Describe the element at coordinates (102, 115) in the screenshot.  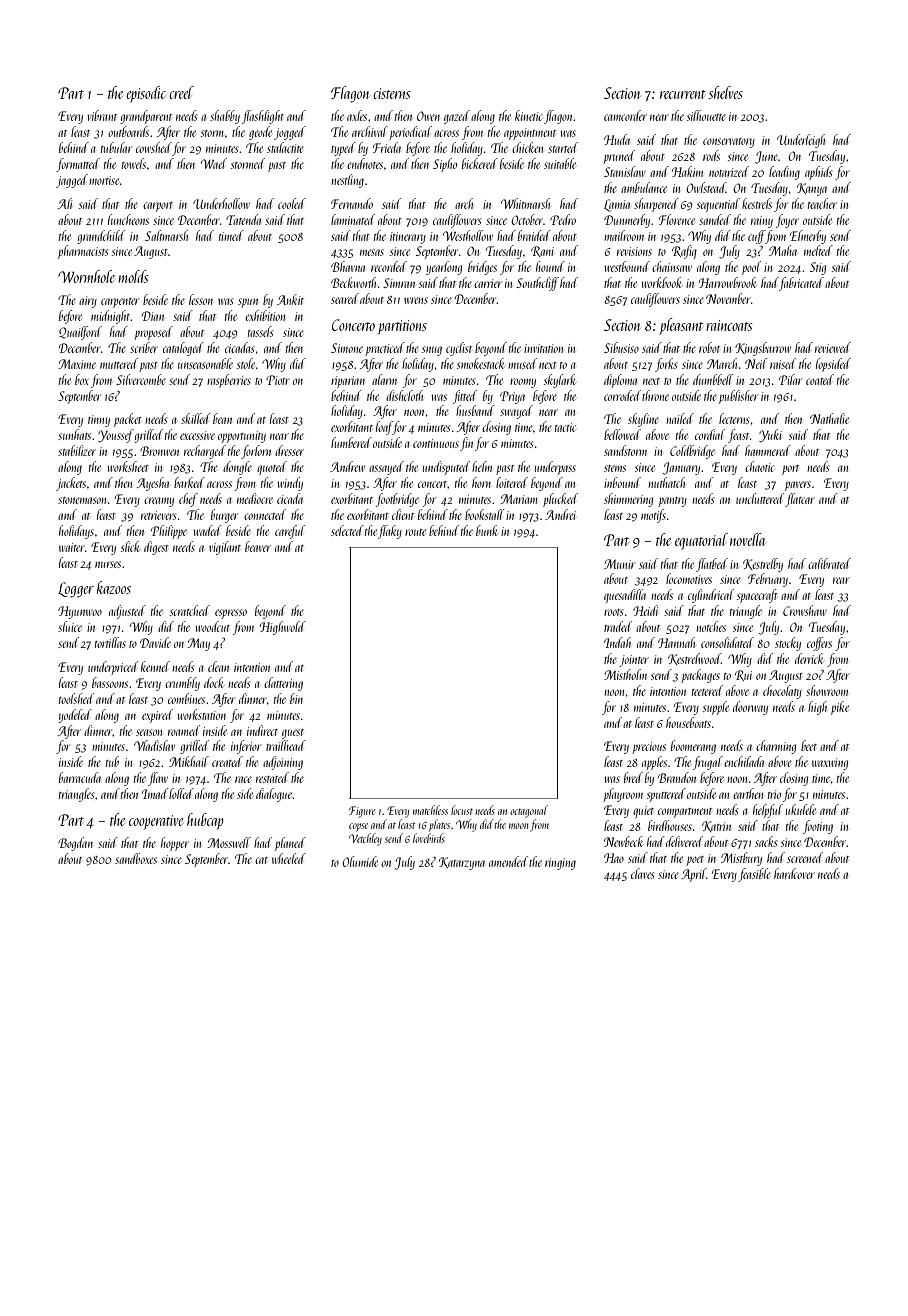
I see `vibrant` at that location.
